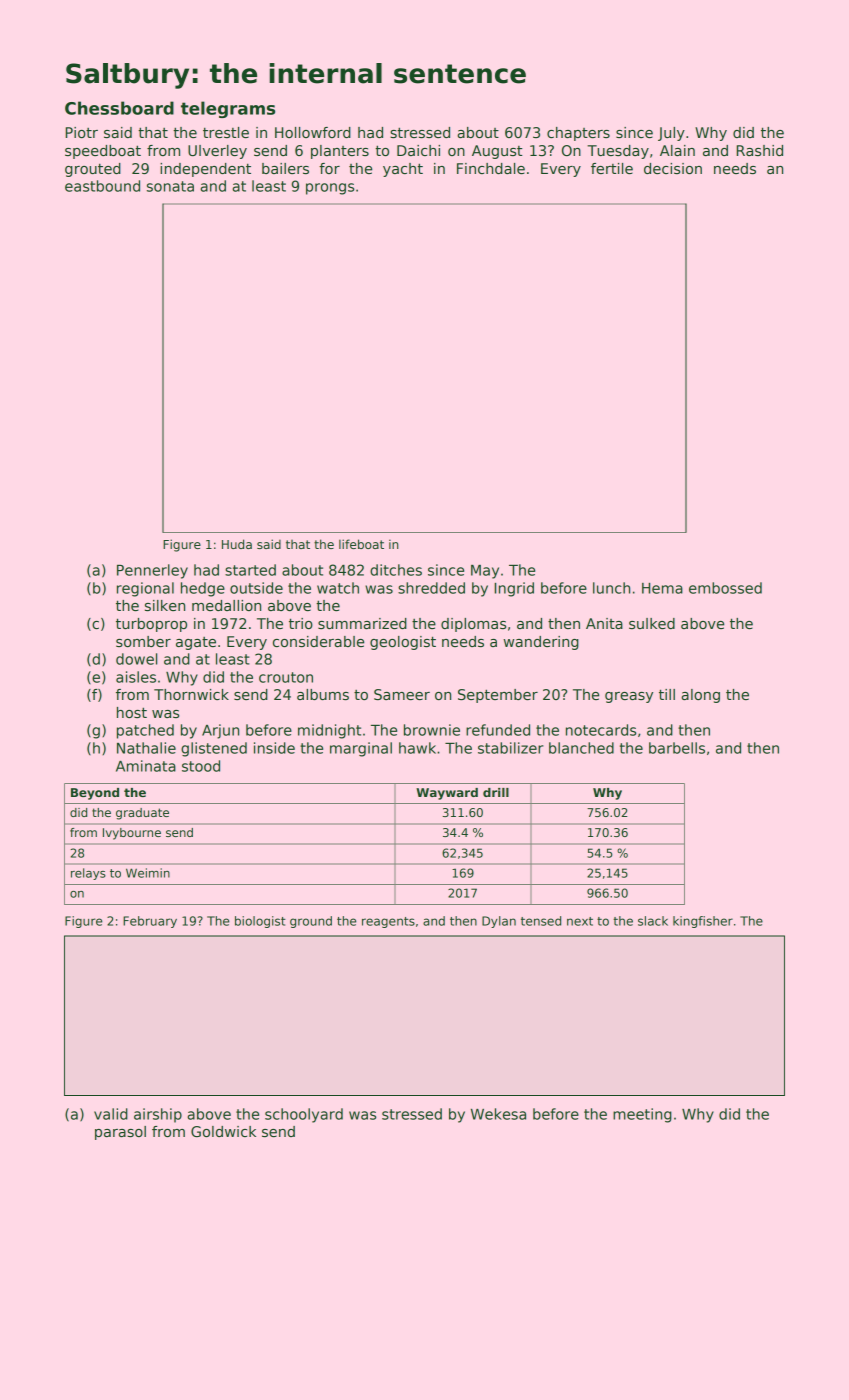 The height and width of the image is (1400, 849). What do you see at coordinates (662, 588) in the image?
I see `Hema` at bounding box center [662, 588].
